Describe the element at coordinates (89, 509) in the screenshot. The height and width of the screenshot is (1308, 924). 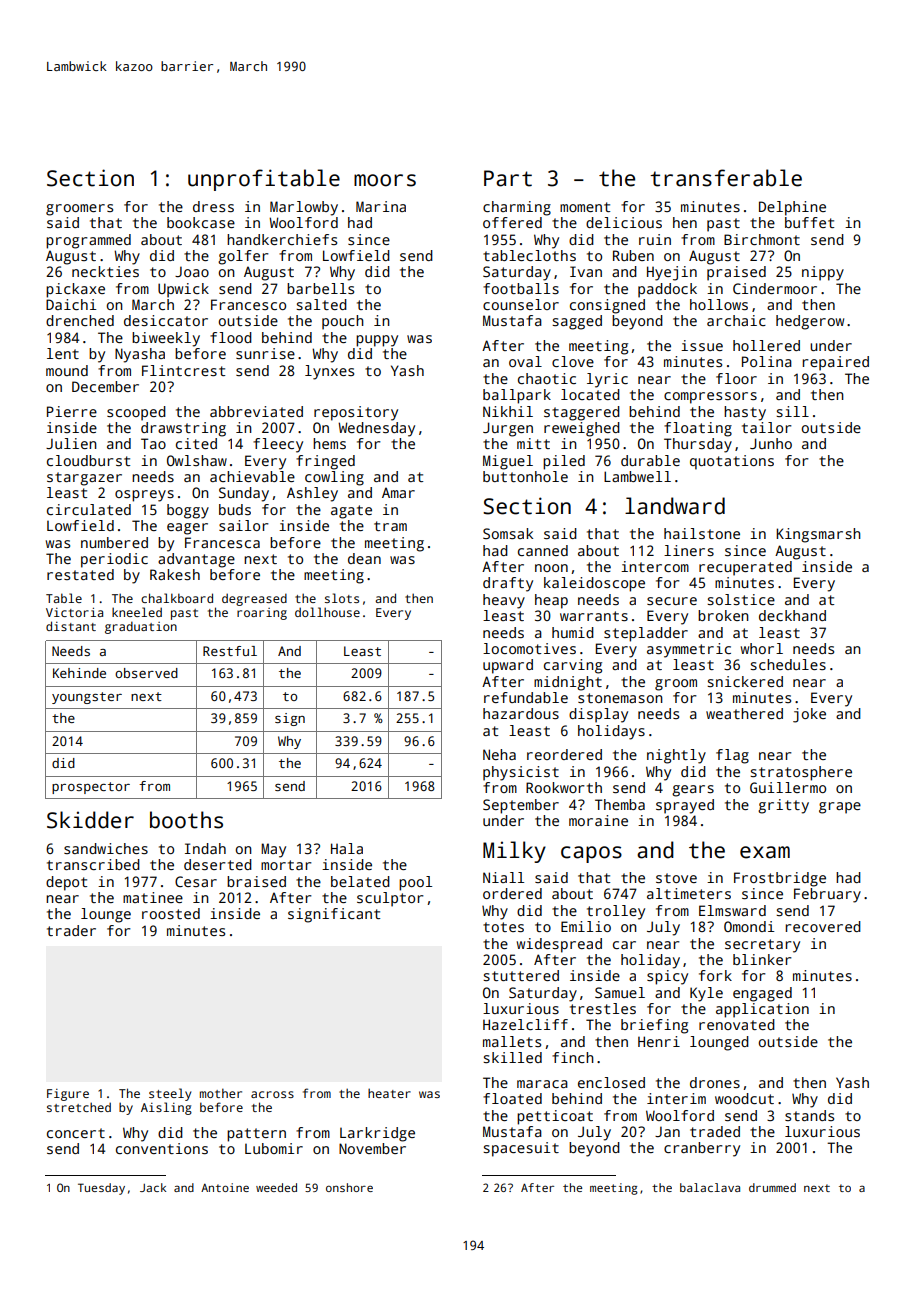
I see `circulated` at that location.
